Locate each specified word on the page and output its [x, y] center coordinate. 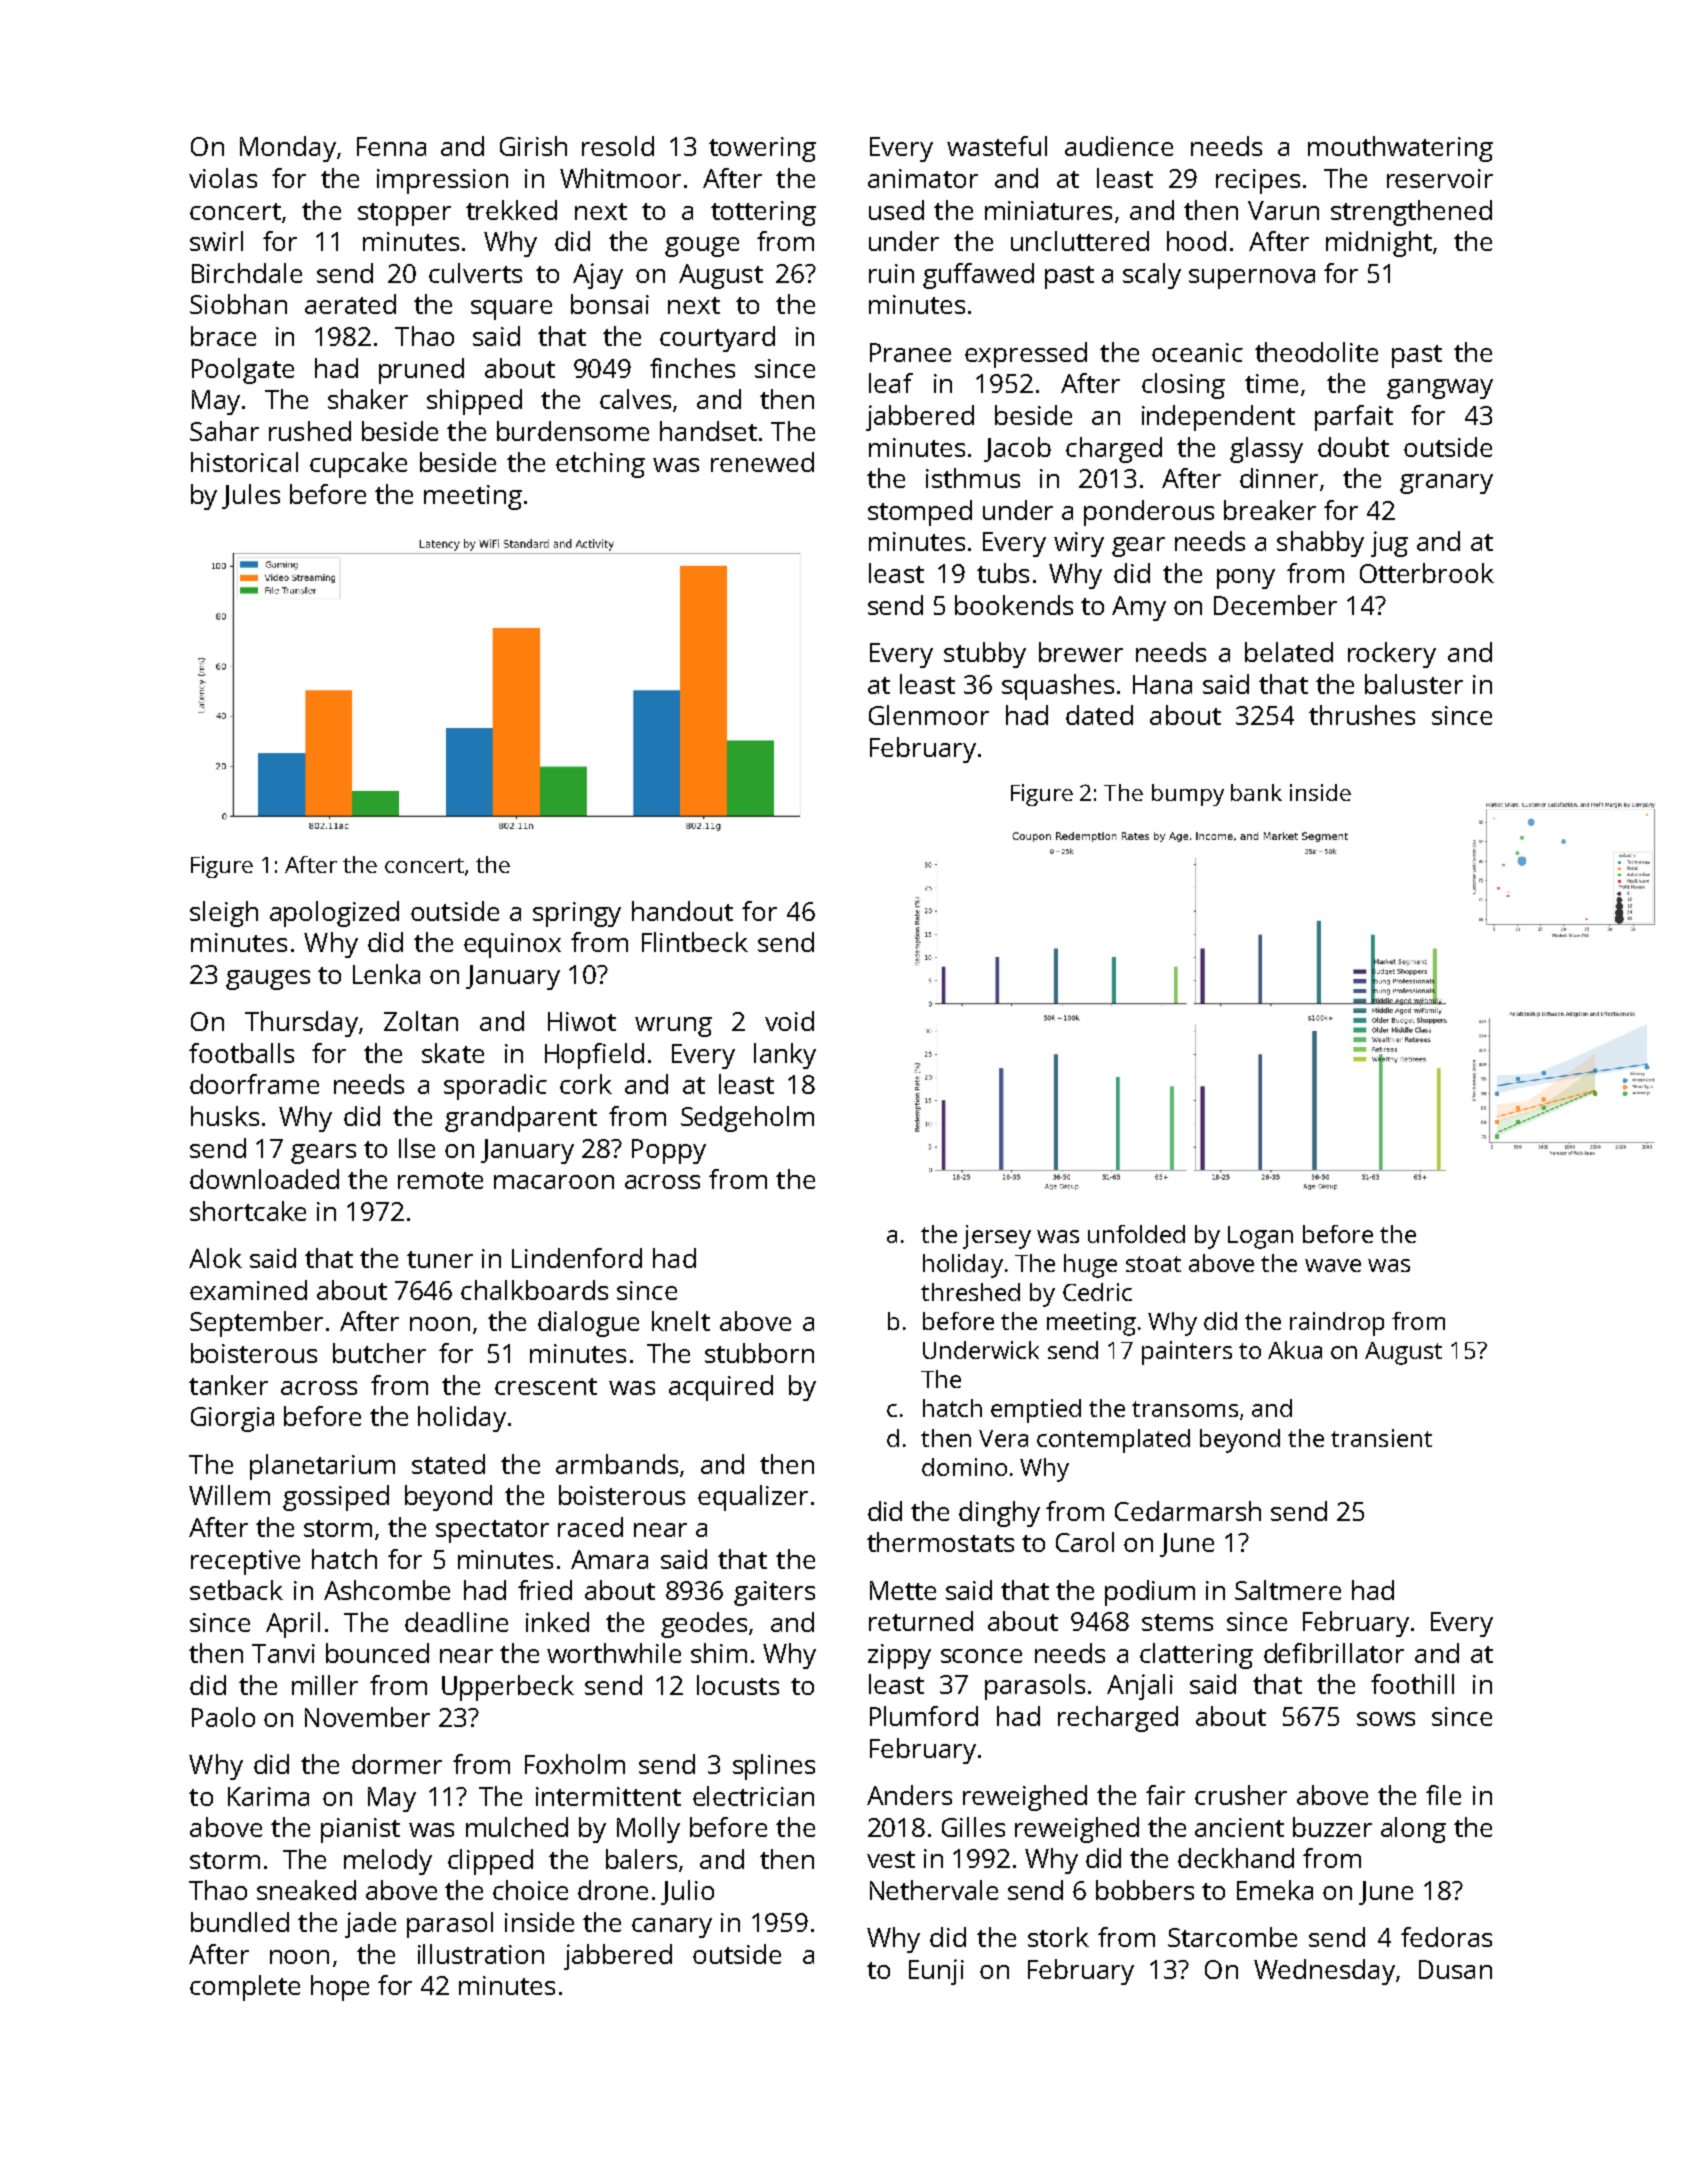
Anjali [1140, 1687]
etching [600, 465]
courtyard [717, 339]
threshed [970, 1292]
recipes [1258, 181]
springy [577, 914]
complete [245, 1988]
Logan [1260, 1237]
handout [682, 911]
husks [225, 1116]
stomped [920, 513]
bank [1256, 792]
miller [325, 1685]
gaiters [774, 1593]
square [511, 310]
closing [1183, 386]
